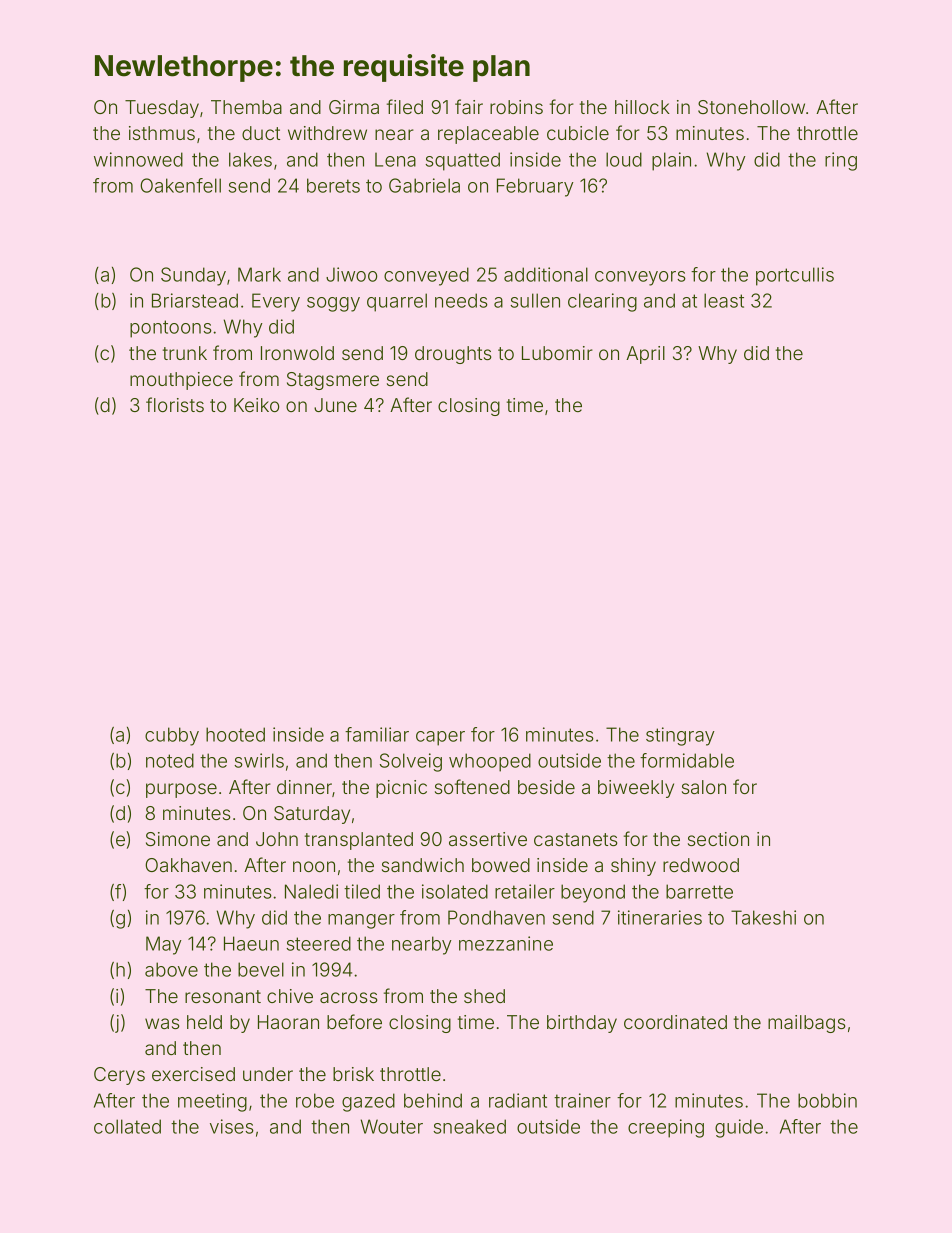 The width and height of the image is (952, 1233). I want to click on creeping, so click(666, 1128).
